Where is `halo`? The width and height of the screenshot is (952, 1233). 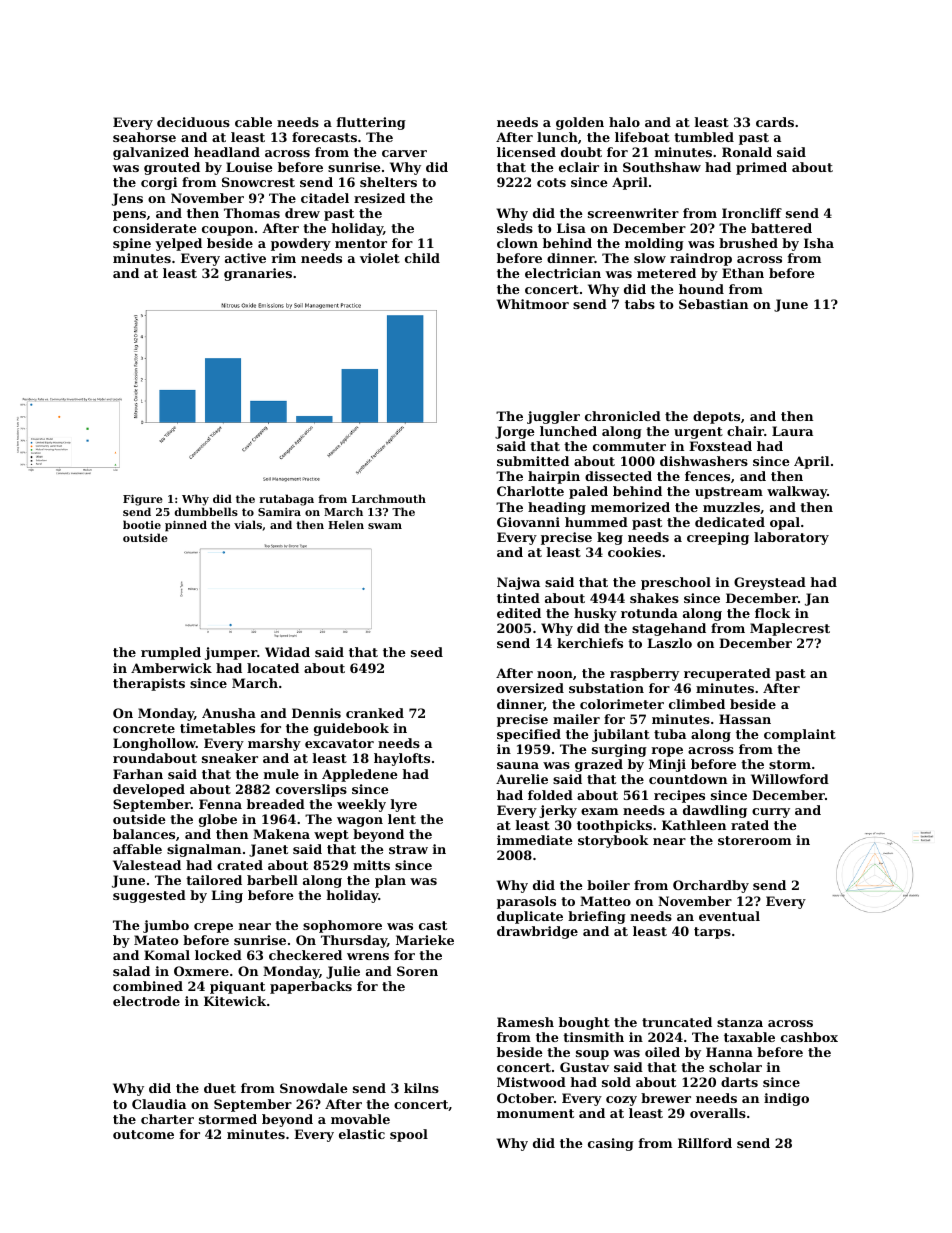
halo is located at coordinates (624, 122).
